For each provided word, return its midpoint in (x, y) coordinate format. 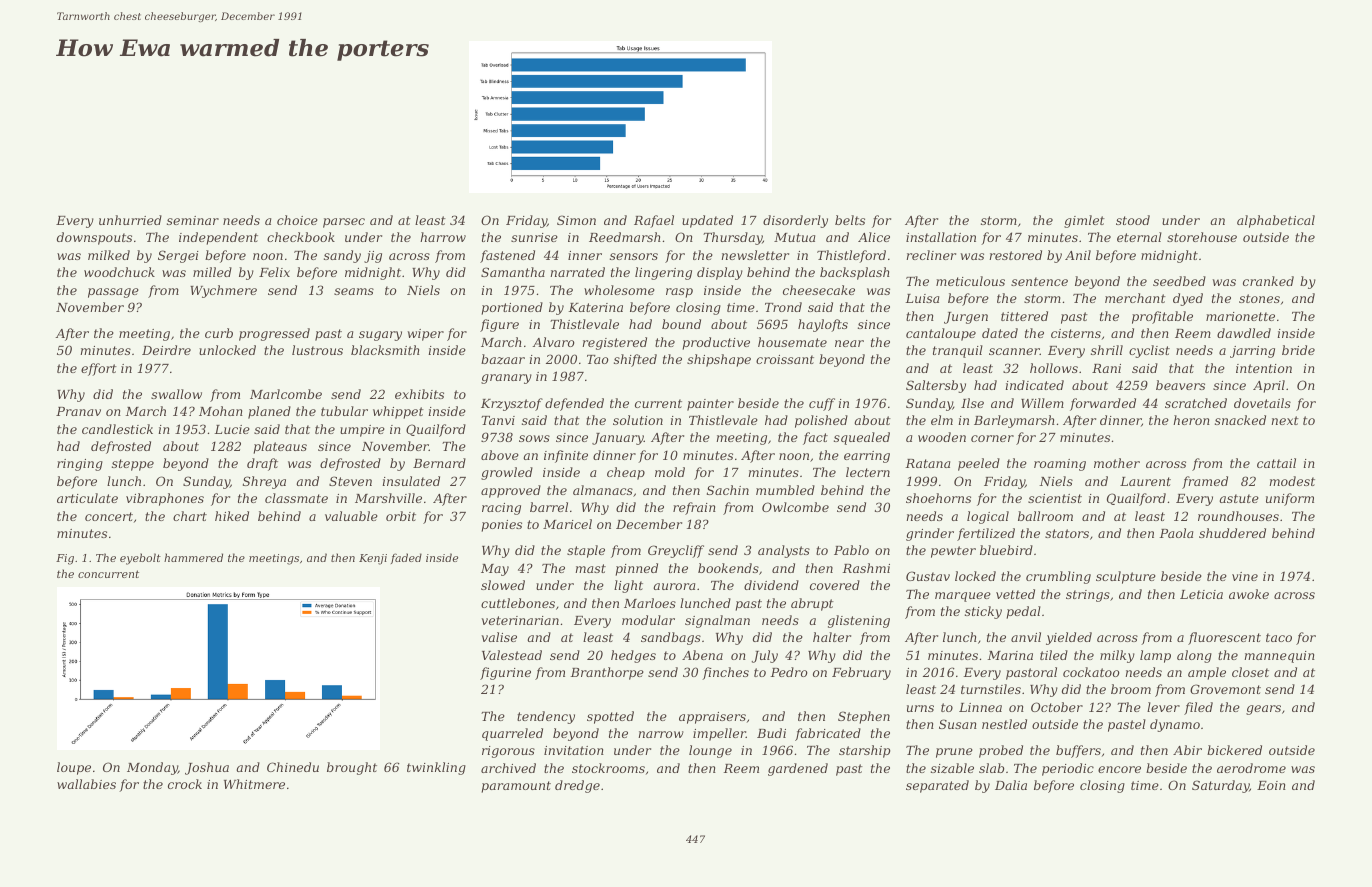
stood (1133, 220)
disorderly (795, 221)
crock (185, 784)
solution (638, 420)
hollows (1054, 368)
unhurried (130, 220)
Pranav (78, 411)
